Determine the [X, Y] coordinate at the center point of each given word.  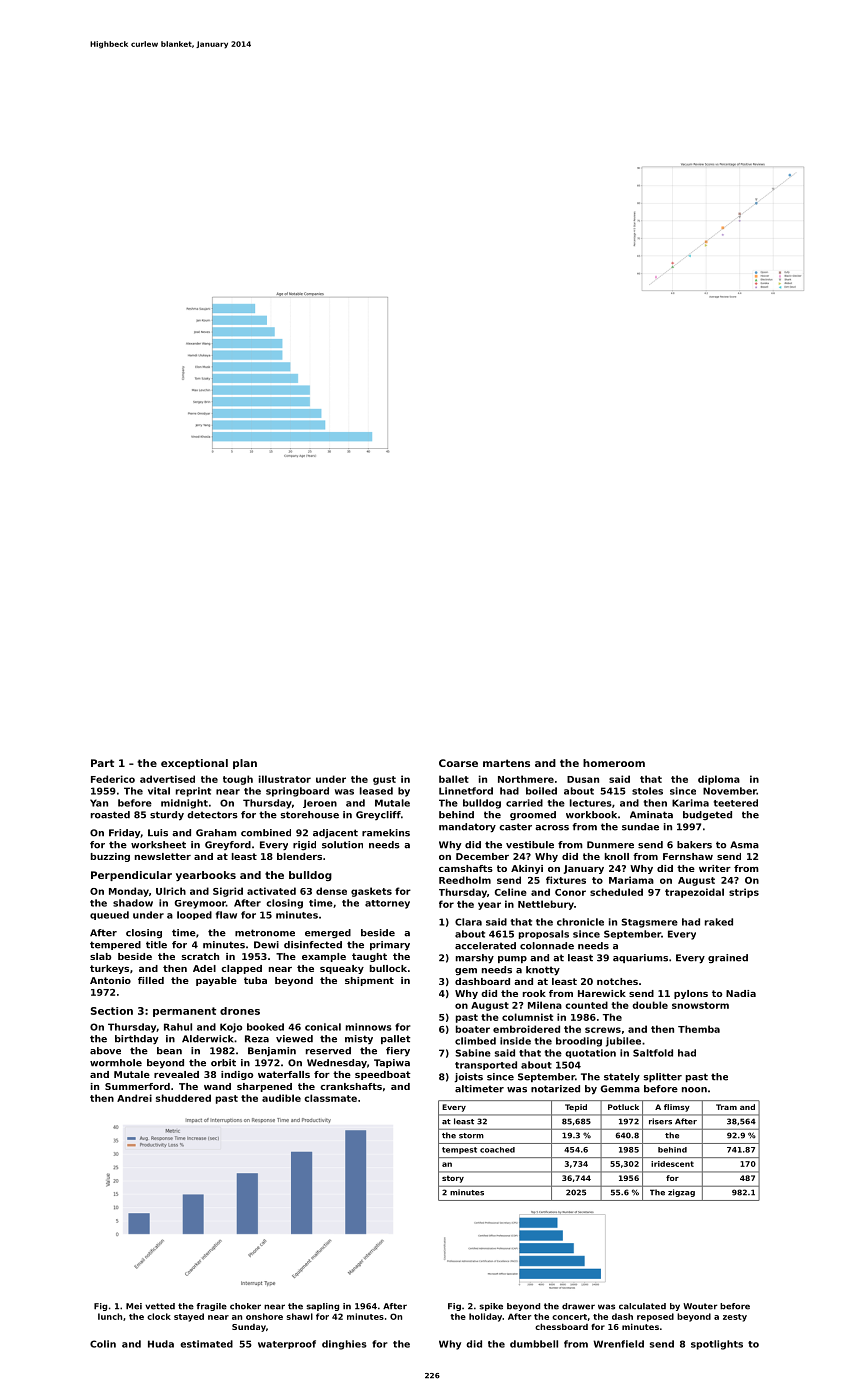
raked [719, 922]
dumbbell [534, 1344]
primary [390, 945]
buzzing [110, 857]
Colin [103, 1344]
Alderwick [207, 1039]
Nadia [741, 993]
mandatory [467, 828]
